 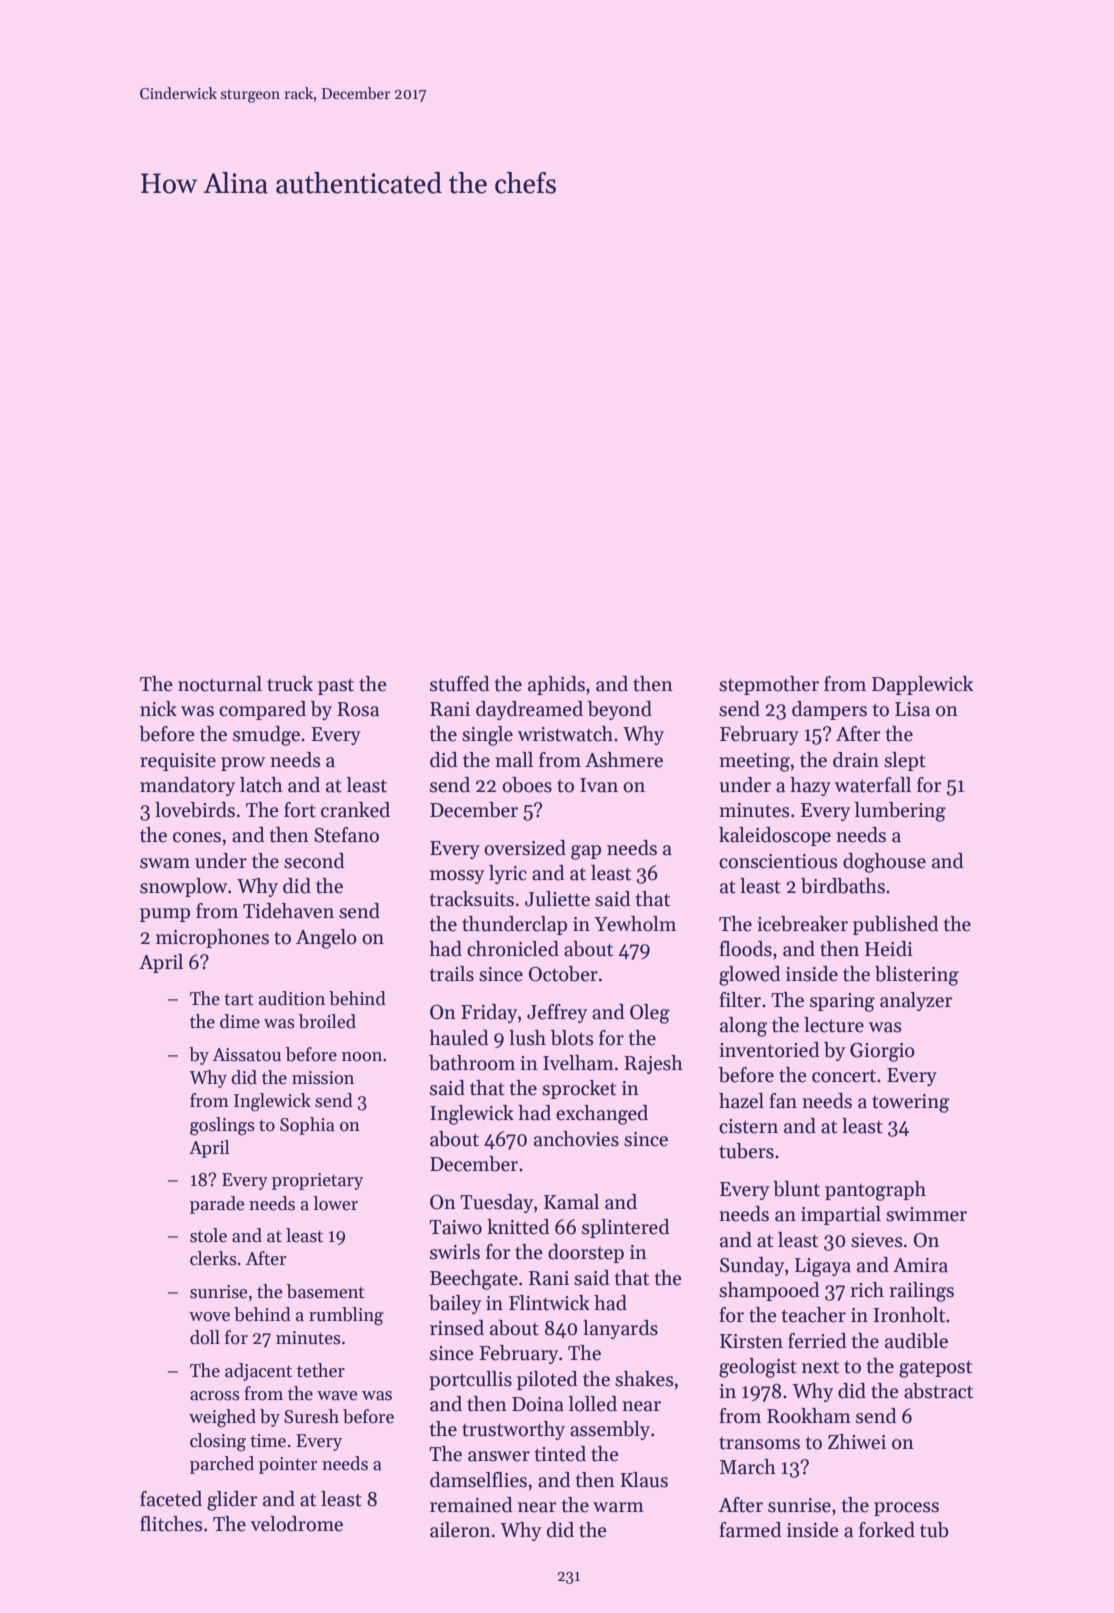 I want to click on floods, so click(x=745, y=949).
